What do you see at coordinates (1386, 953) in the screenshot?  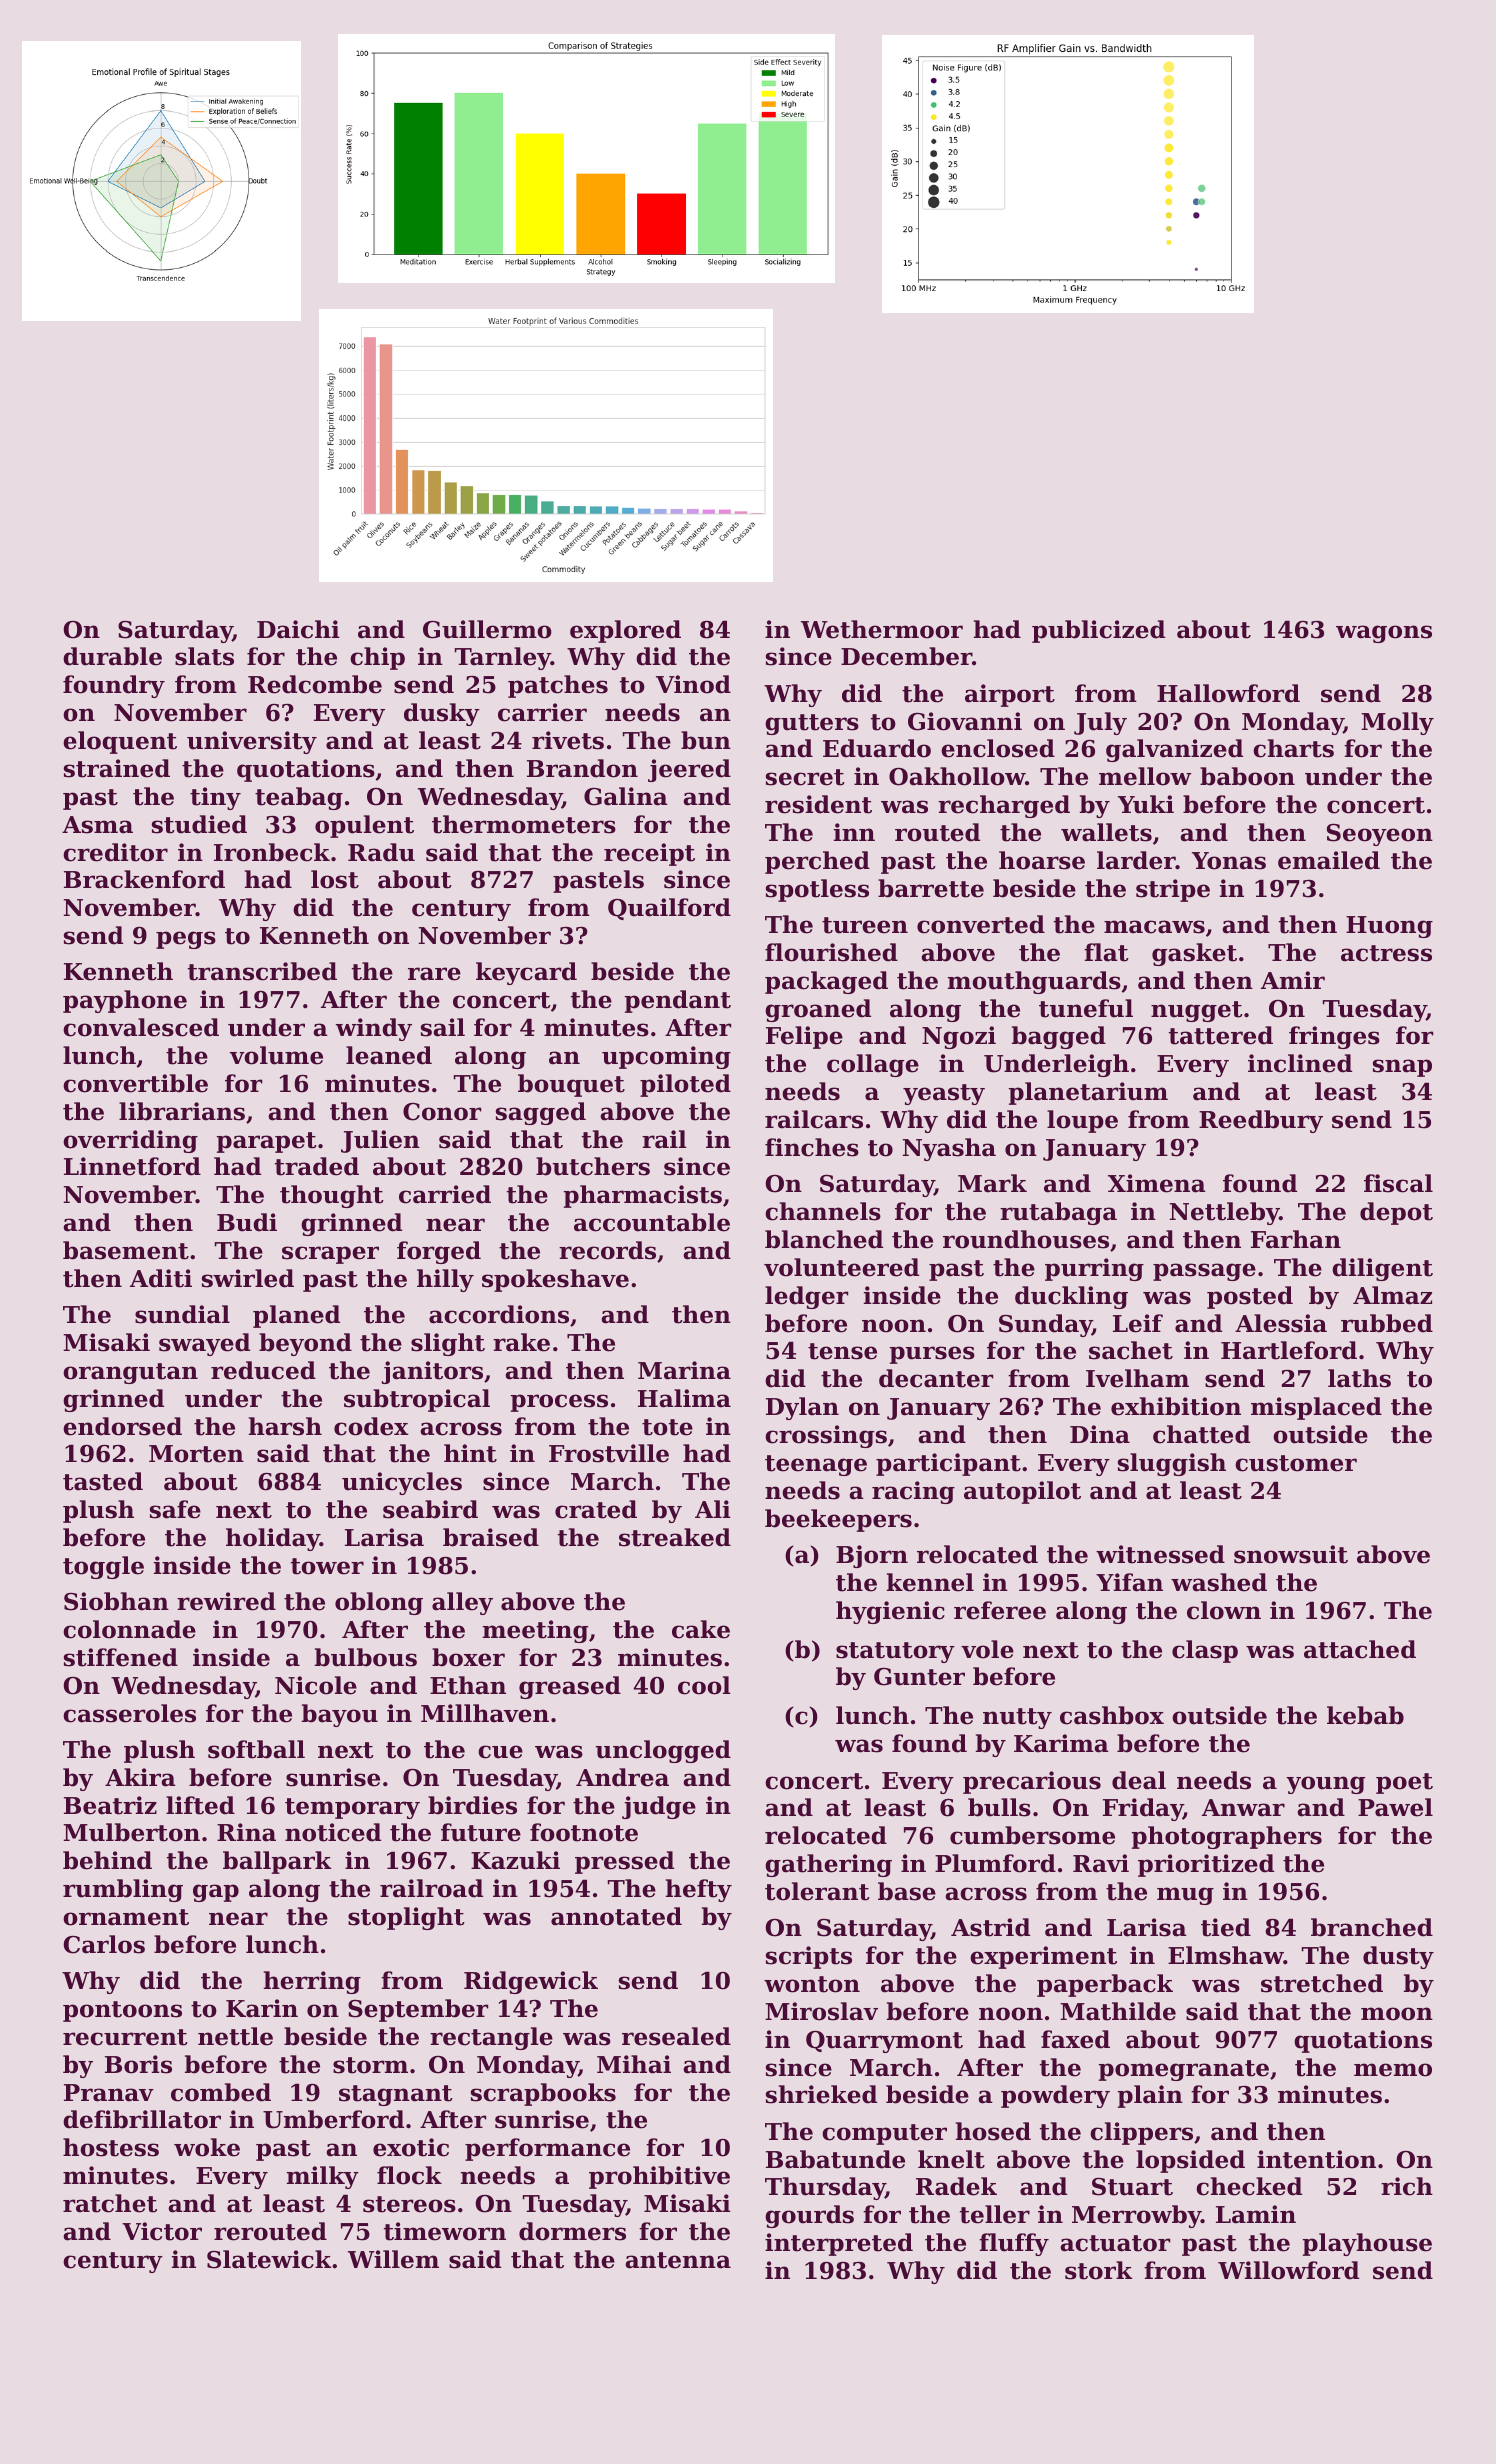 I see `actress` at bounding box center [1386, 953].
